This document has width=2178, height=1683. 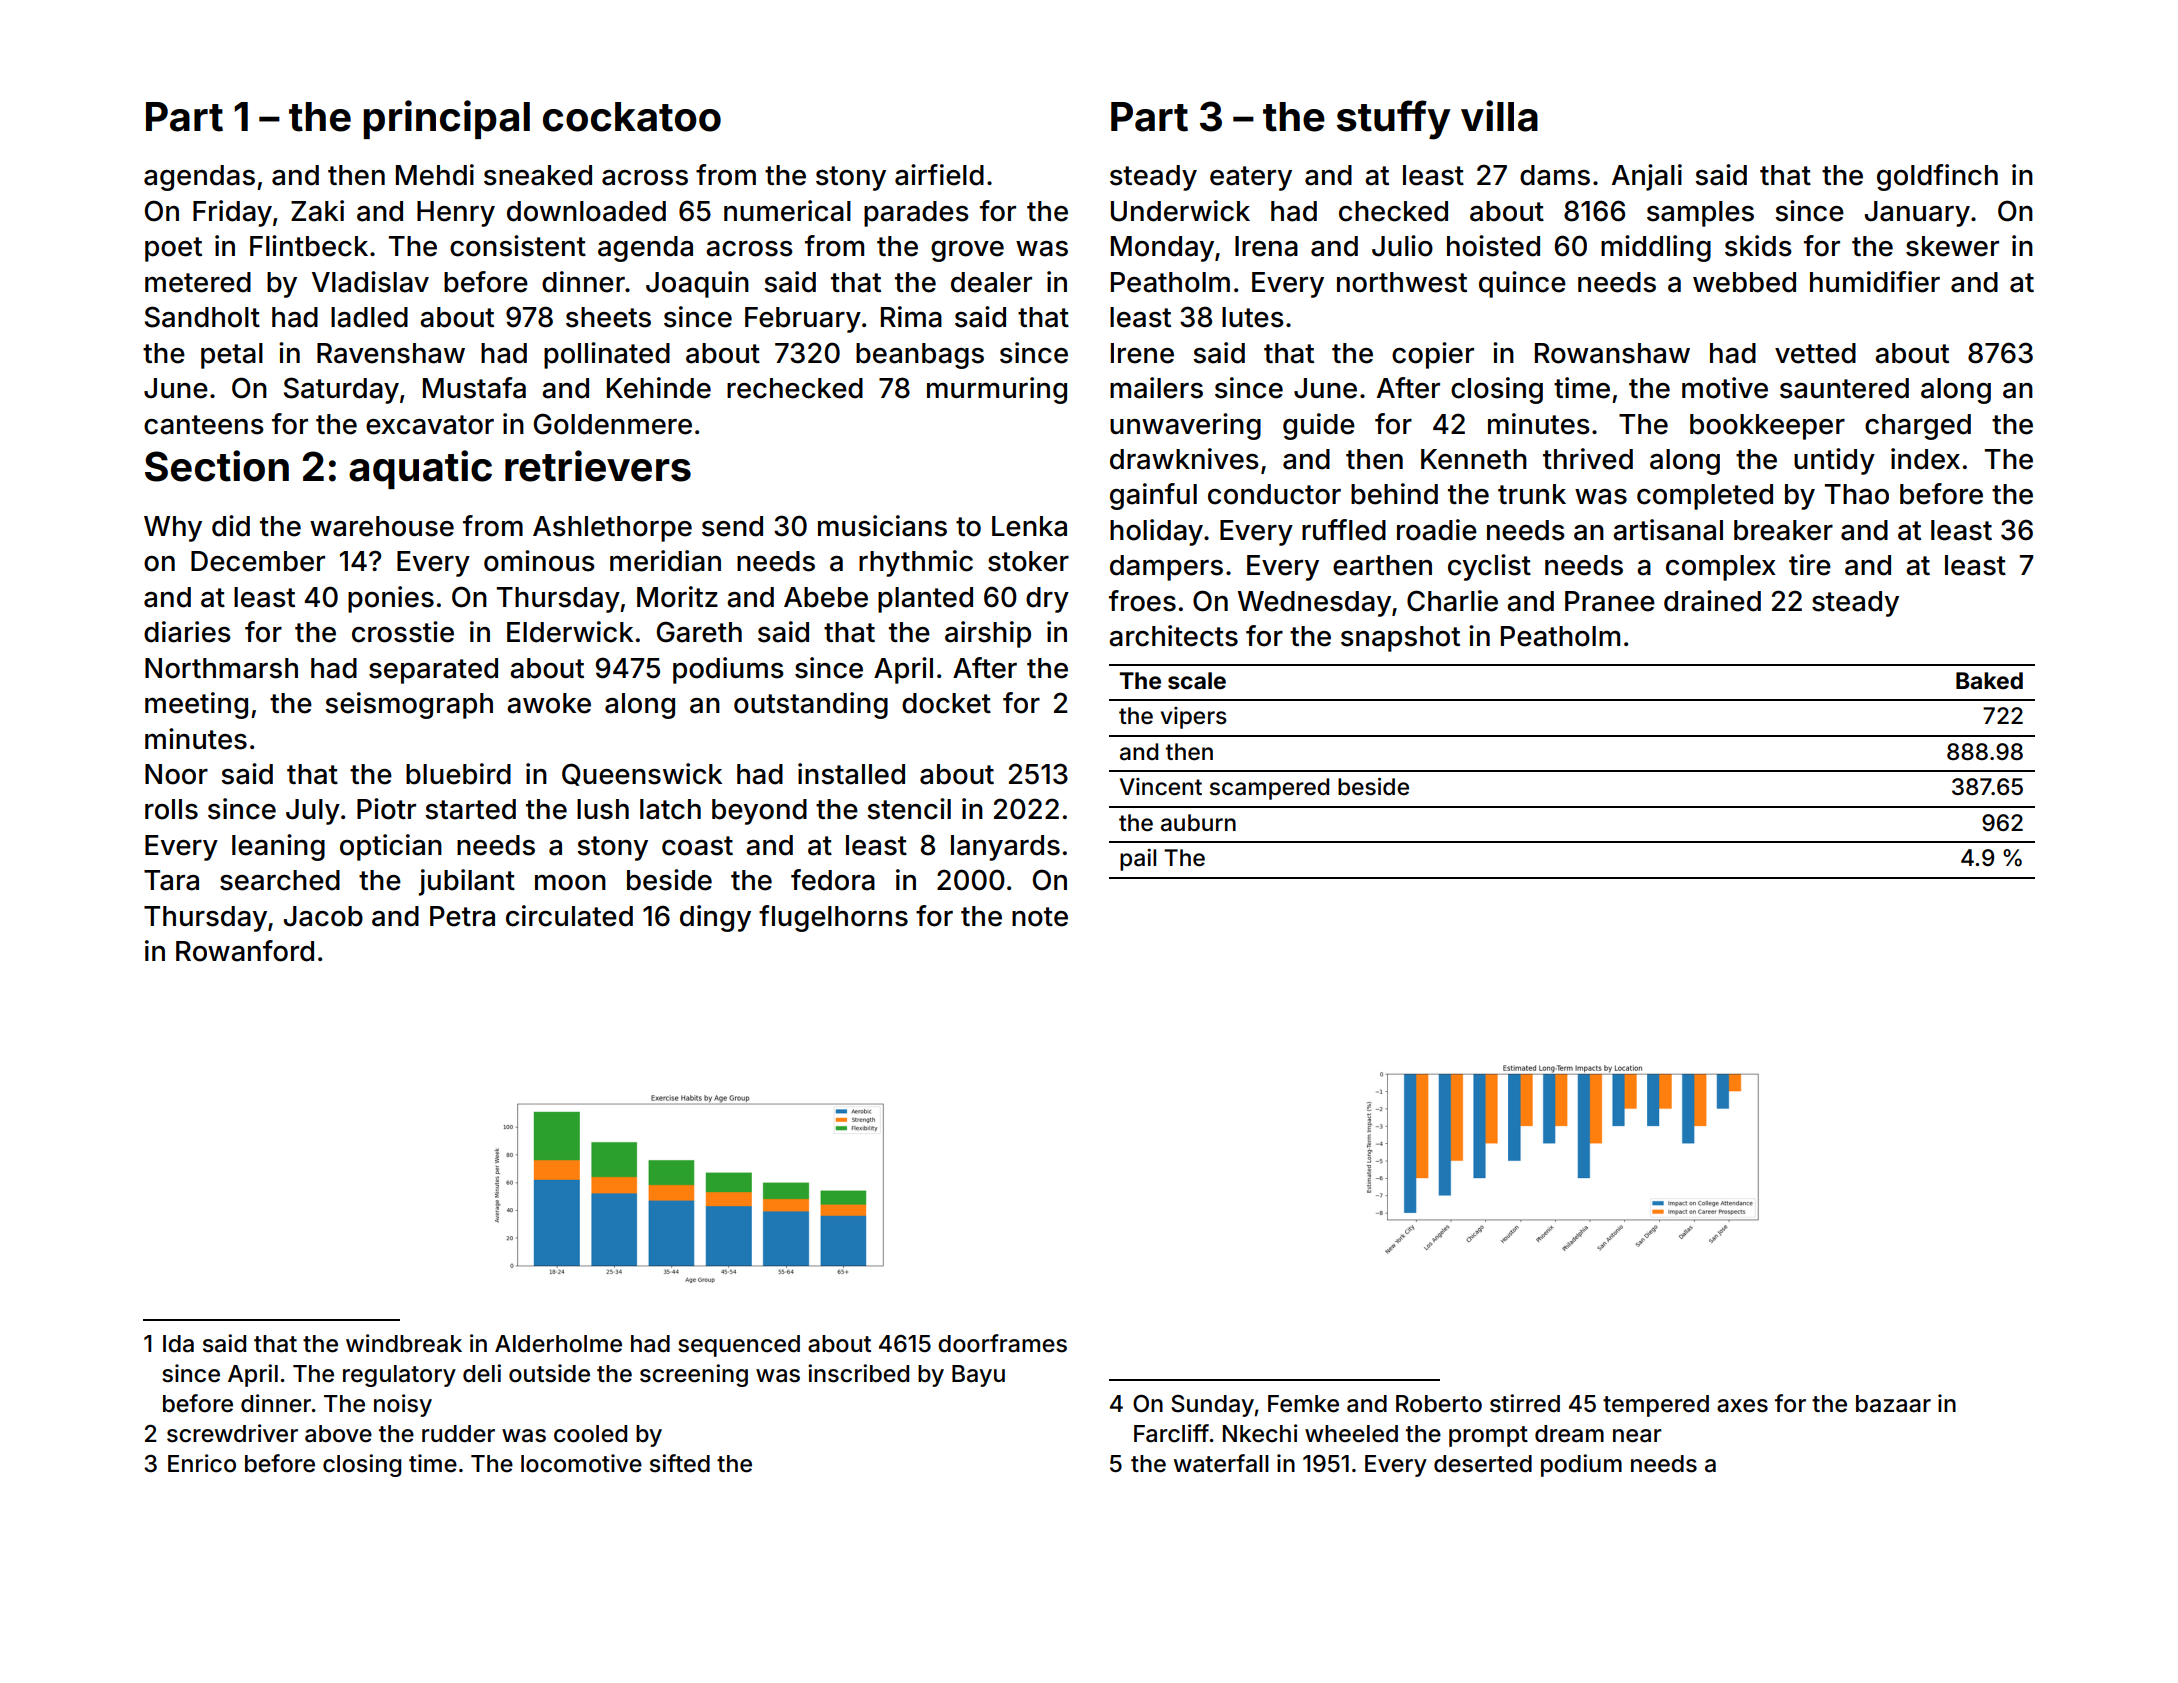 I want to click on scale, so click(x=1197, y=681).
